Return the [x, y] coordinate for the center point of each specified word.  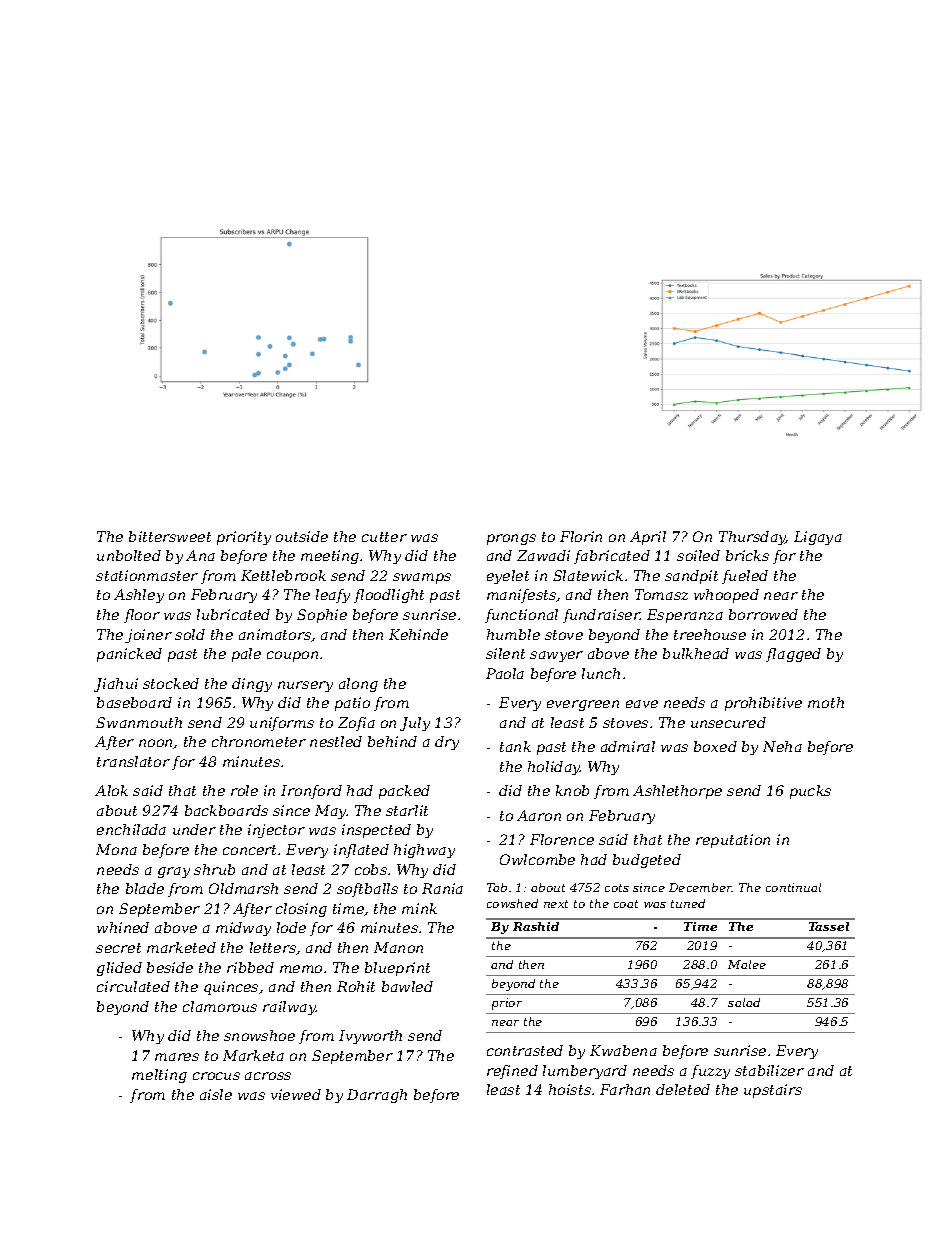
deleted [683, 1089]
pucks [810, 792]
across [268, 1076]
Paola [505, 673]
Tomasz [661, 594]
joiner [148, 636]
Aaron [539, 815]
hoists [570, 1089]
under [194, 829]
